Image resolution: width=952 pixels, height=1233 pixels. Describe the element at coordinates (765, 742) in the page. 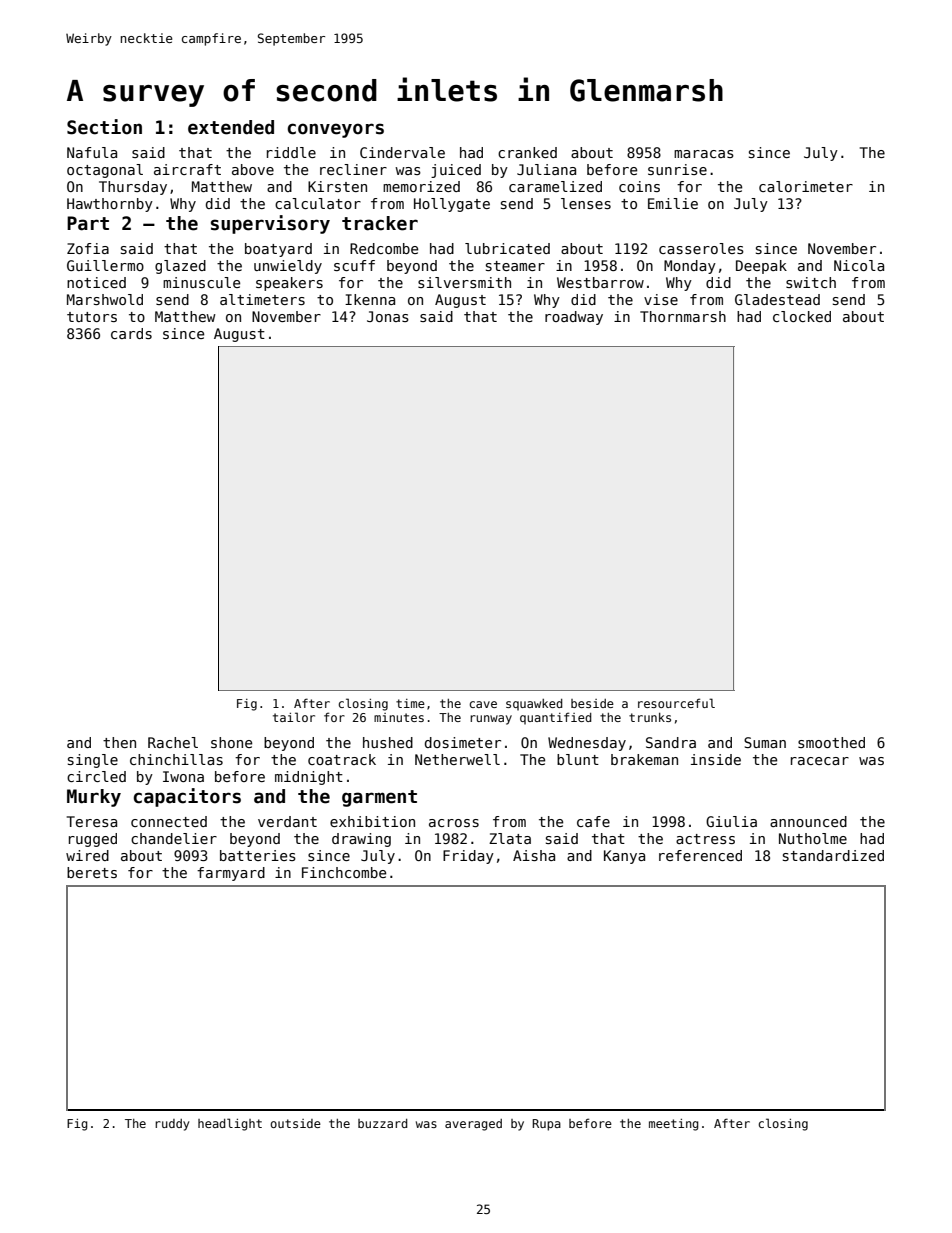

I see `Suman` at that location.
